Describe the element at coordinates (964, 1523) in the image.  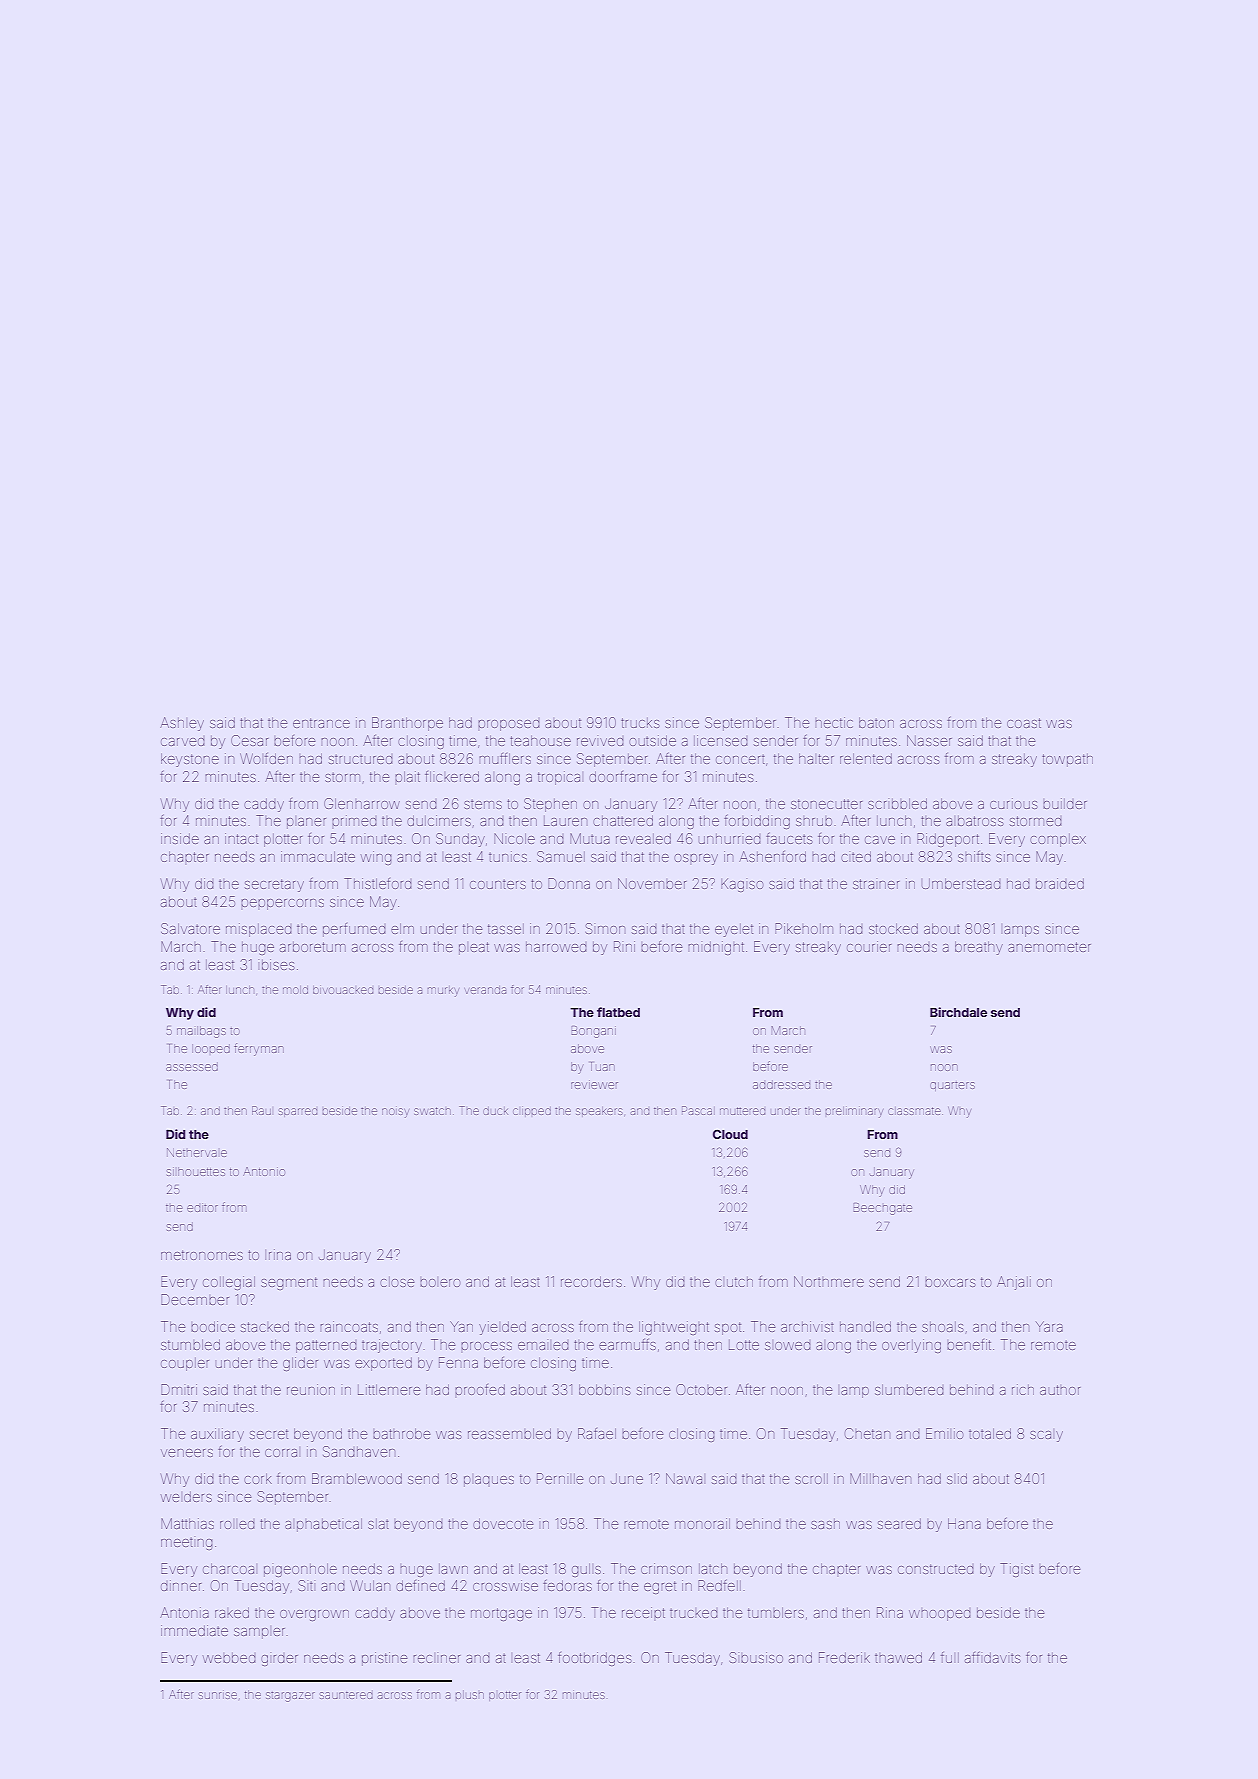
I see `Hana` at that location.
